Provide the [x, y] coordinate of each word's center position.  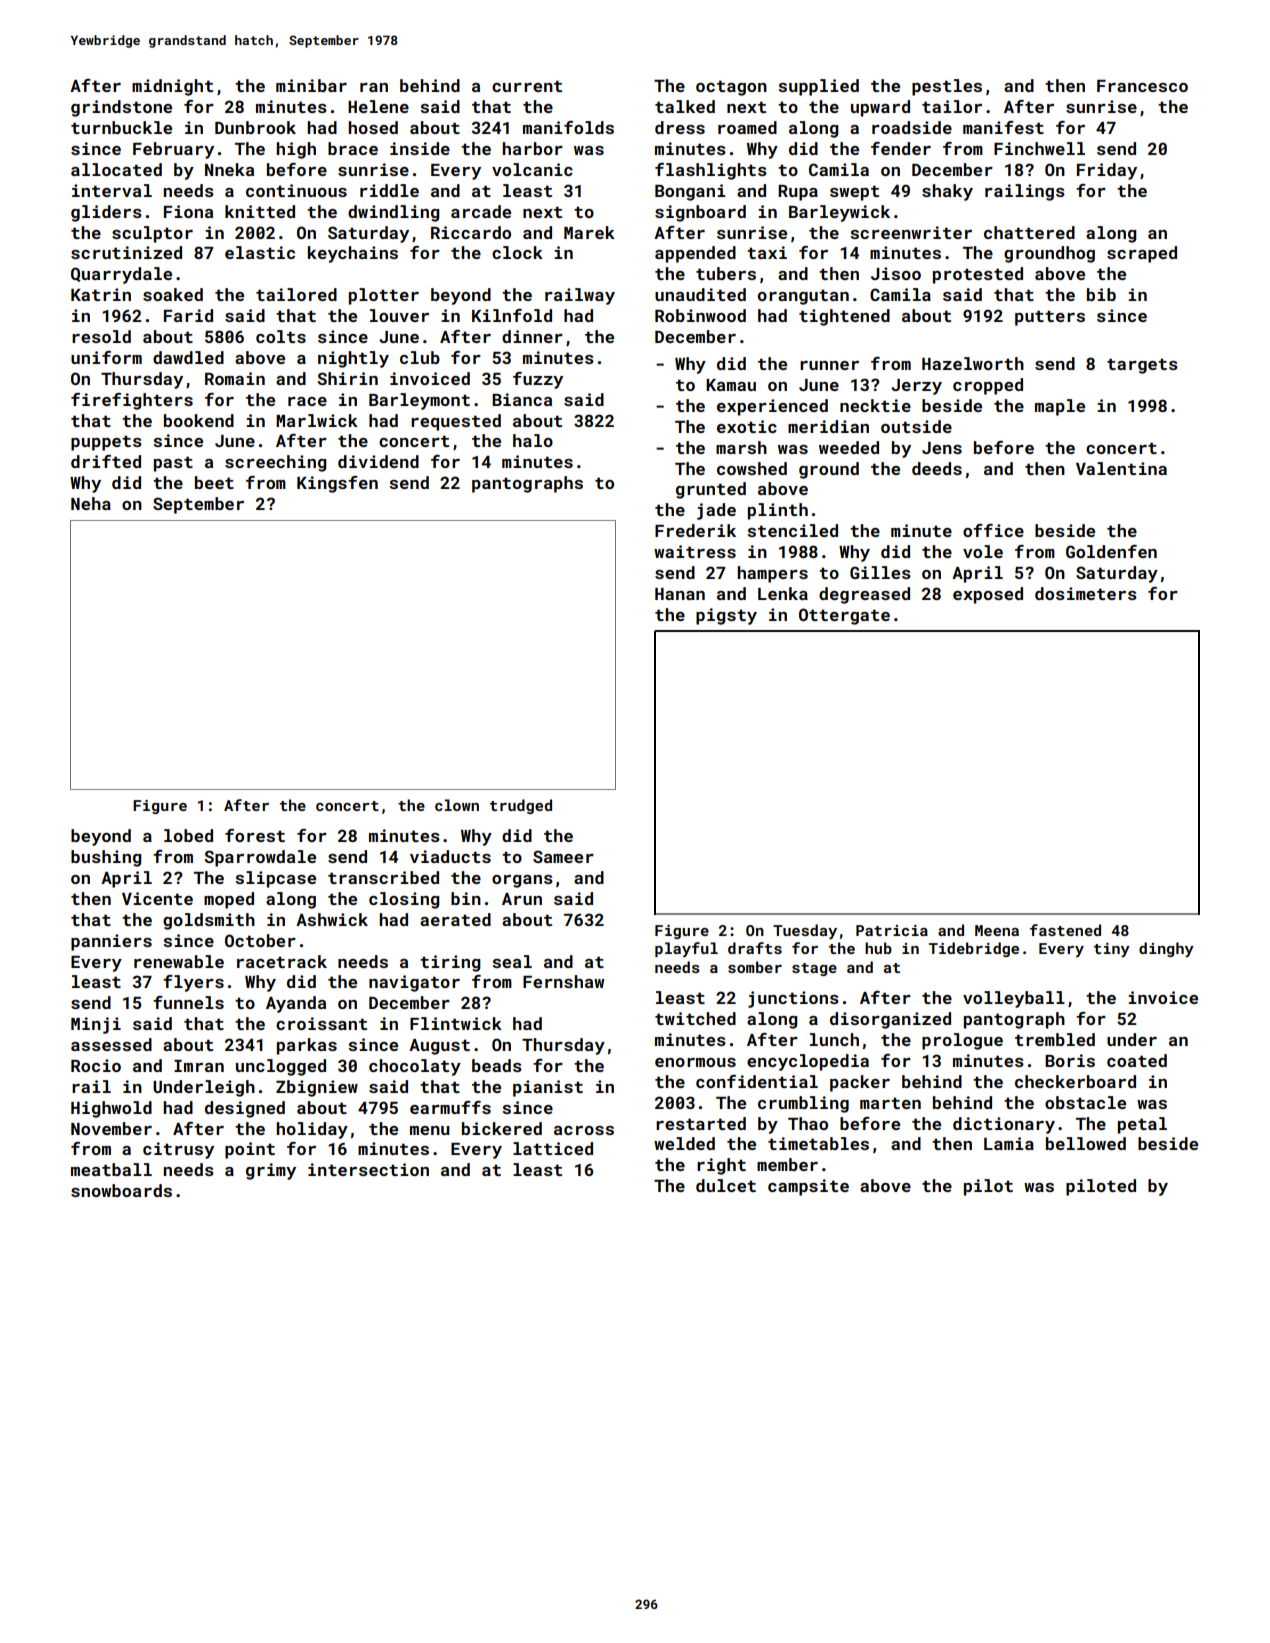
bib [1101, 294]
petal [1142, 1125]
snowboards [121, 1190]
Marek [589, 232]
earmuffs [450, 1107]
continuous [296, 190]
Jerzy [916, 387]
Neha [91, 503]
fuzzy [538, 380]
